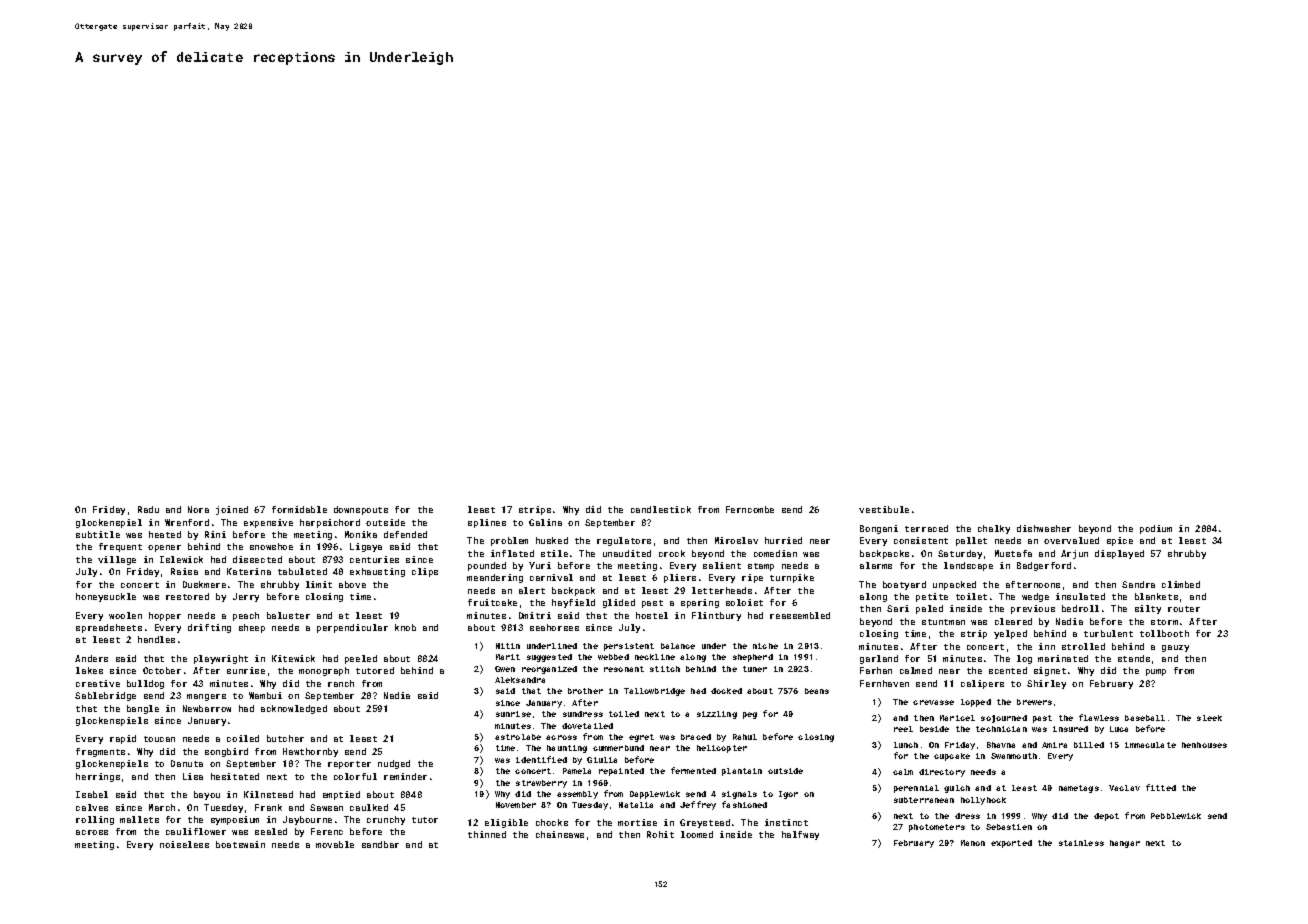 The image size is (1308, 924). What do you see at coordinates (299, 509) in the page?
I see `formidable` at bounding box center [299, 509].
